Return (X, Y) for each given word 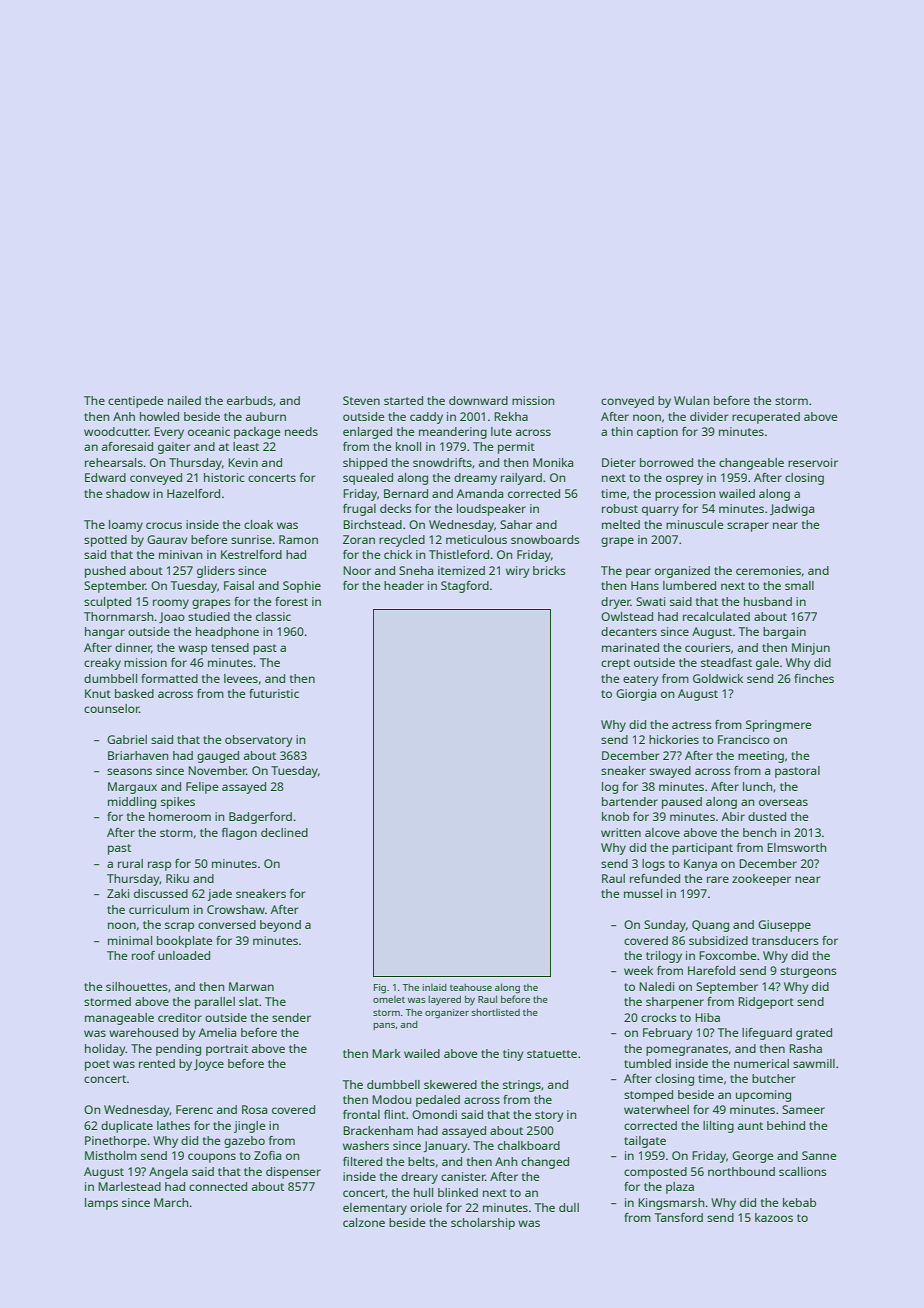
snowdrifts (442, 462)
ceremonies (768, 570)
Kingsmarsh (671, 1204)
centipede (136, 402)
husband (768, 601)
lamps (101, 1204)
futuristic (274, 693)
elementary (375, 1209)
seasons (129, 771)
